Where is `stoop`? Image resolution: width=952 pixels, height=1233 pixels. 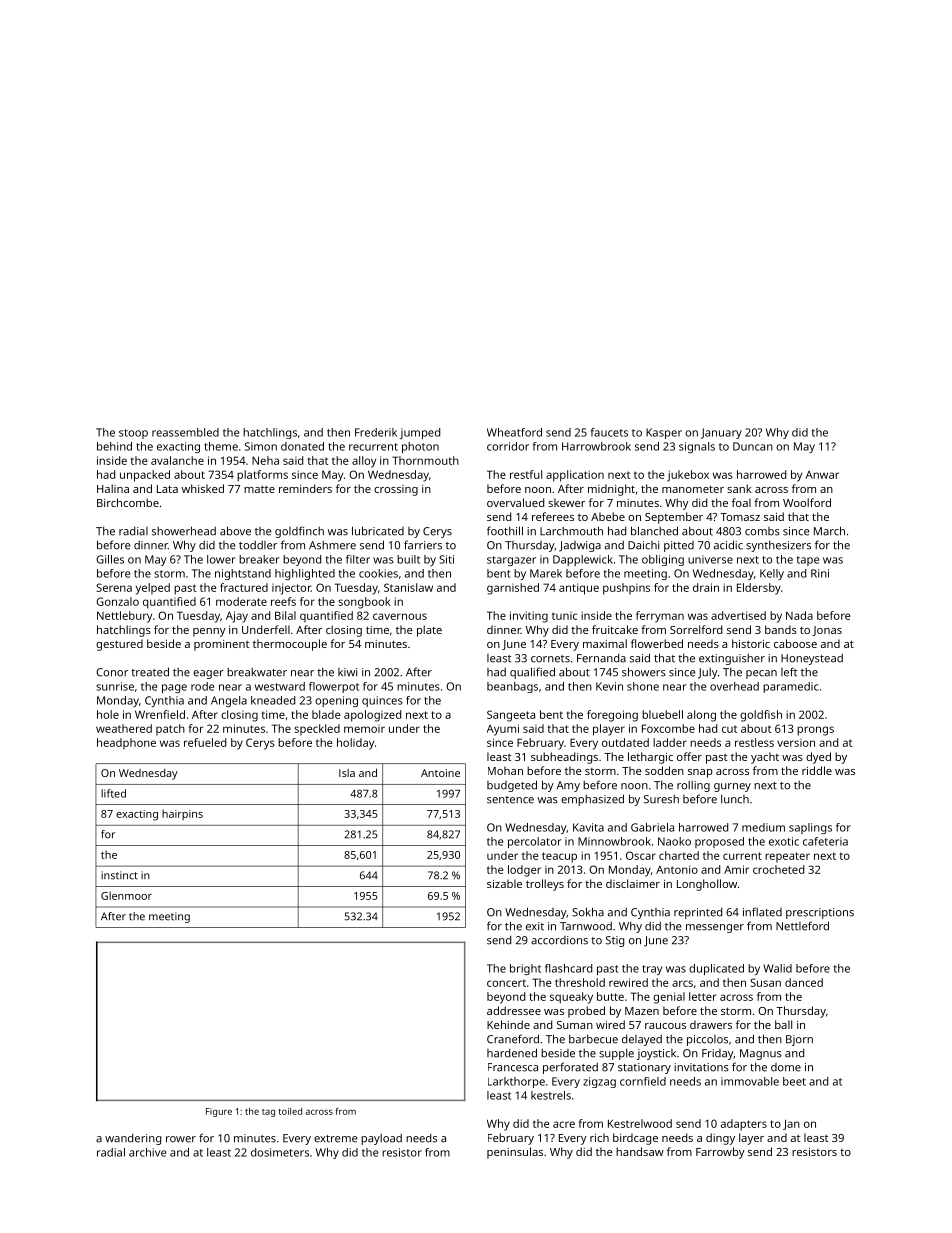
stoop is located at coordinates (133, 434).
